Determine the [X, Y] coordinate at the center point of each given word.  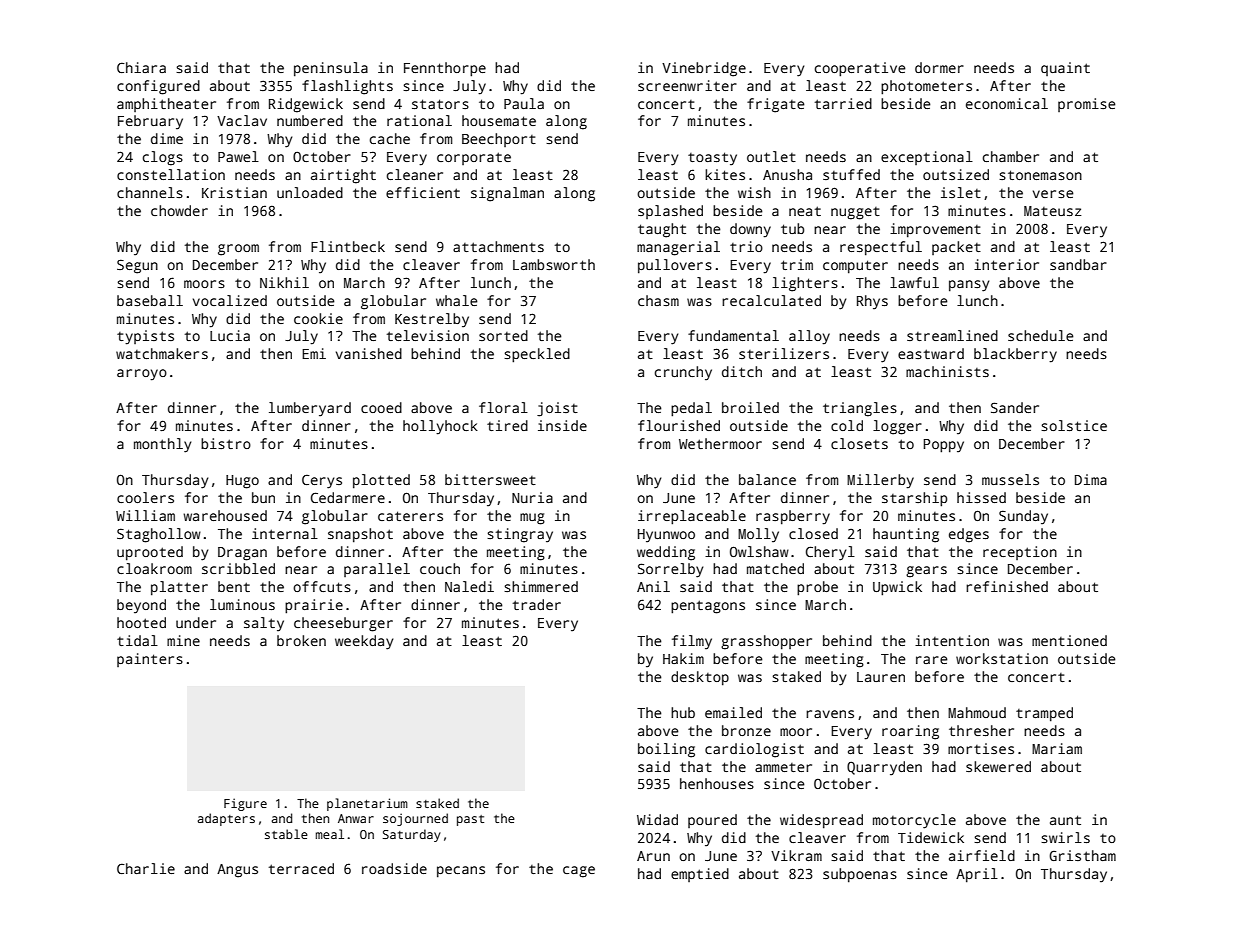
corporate [474, 158]
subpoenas [860, 875]
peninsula [331, 69]
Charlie [146, 868]
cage [579, 872]
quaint [1065, 69]
